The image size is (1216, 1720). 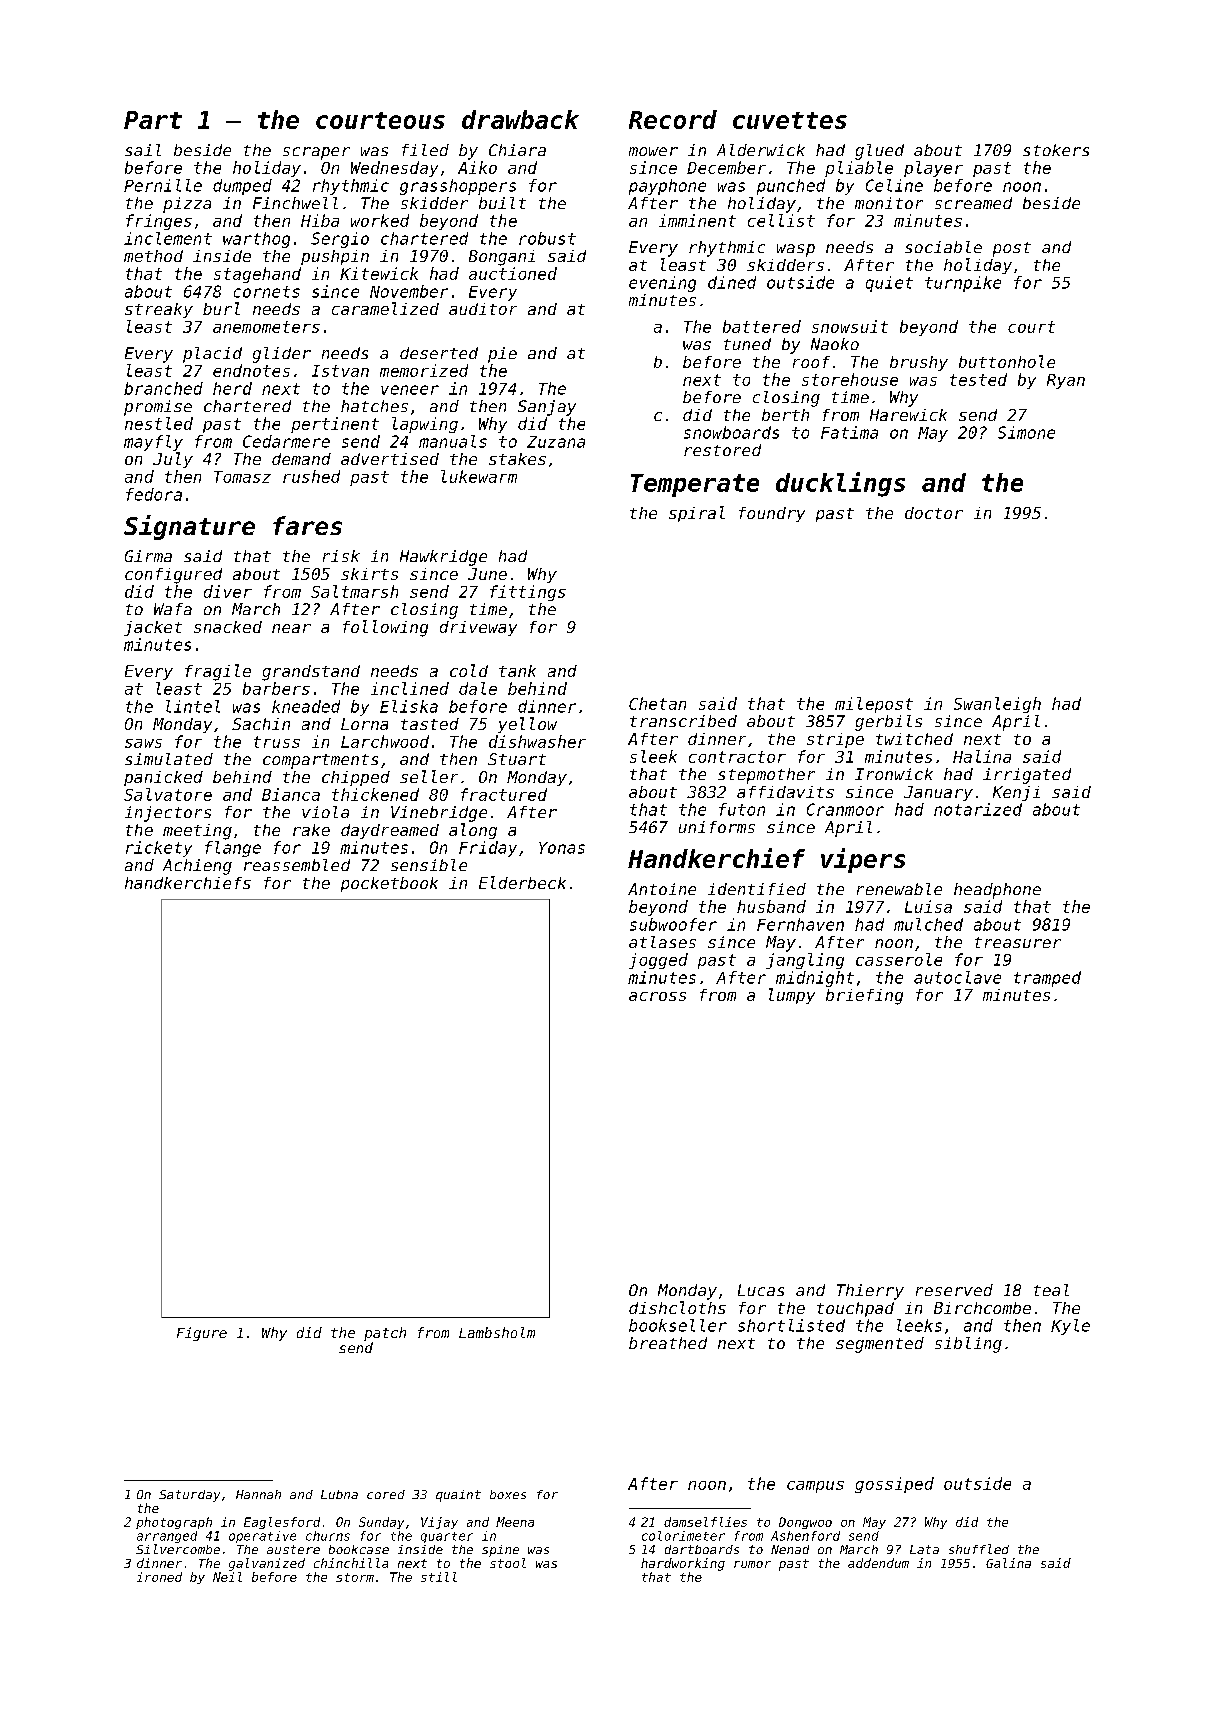 What do you see at coordinates (997, 705) in the document?
I see `Swanleigh` at bounding box center [997, 705].
